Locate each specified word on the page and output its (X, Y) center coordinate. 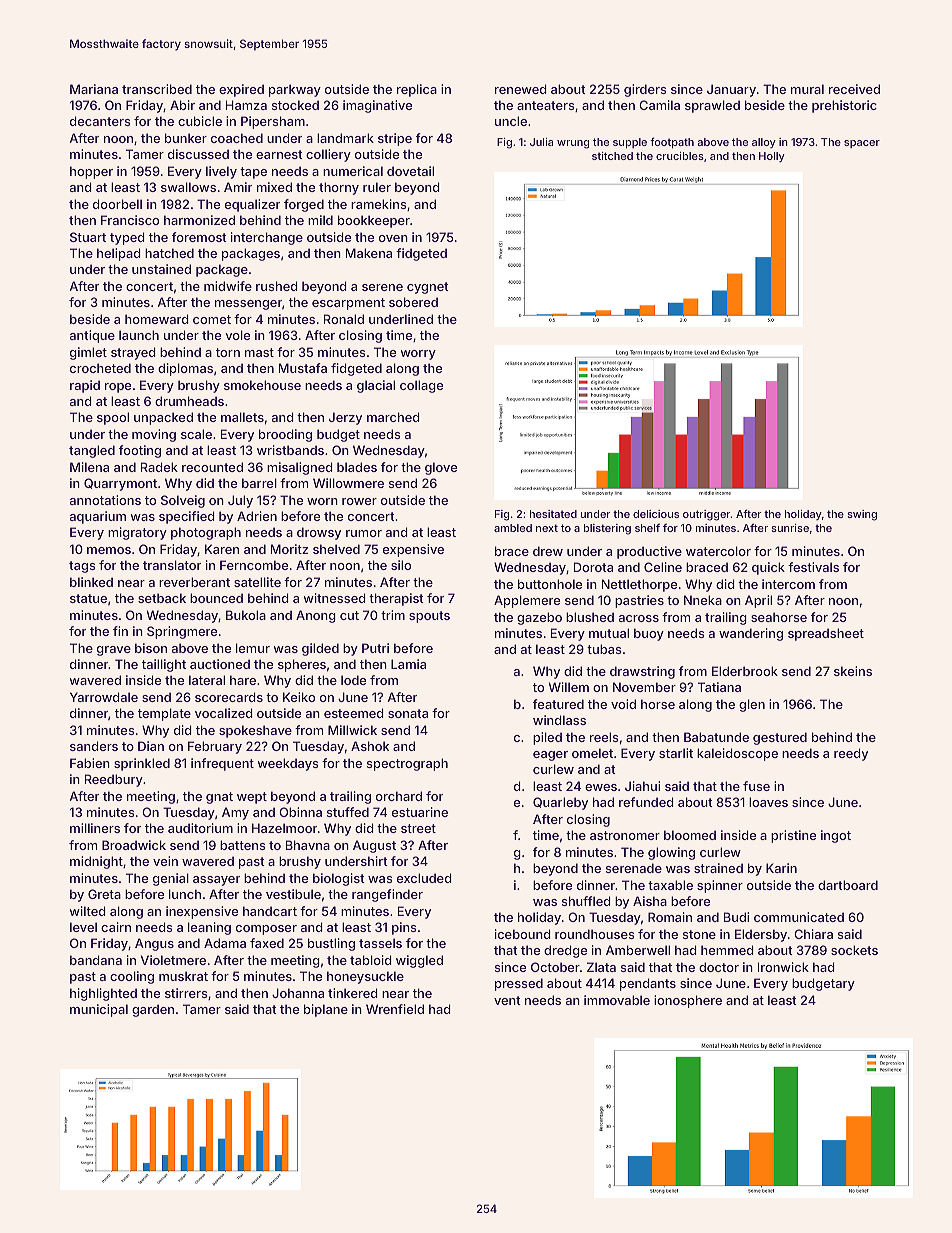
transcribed (157, 89)
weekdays (288, 764)
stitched (612, 156)
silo (401, 565)
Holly (772, 157)
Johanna (298, 993)
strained (718, 868)
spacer (862, 144)
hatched (169, 253)
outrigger (707, 515)
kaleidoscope (737, 754)
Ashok (370, 746)
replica (417, 90)
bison (151, 648)
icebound (523, 934)
